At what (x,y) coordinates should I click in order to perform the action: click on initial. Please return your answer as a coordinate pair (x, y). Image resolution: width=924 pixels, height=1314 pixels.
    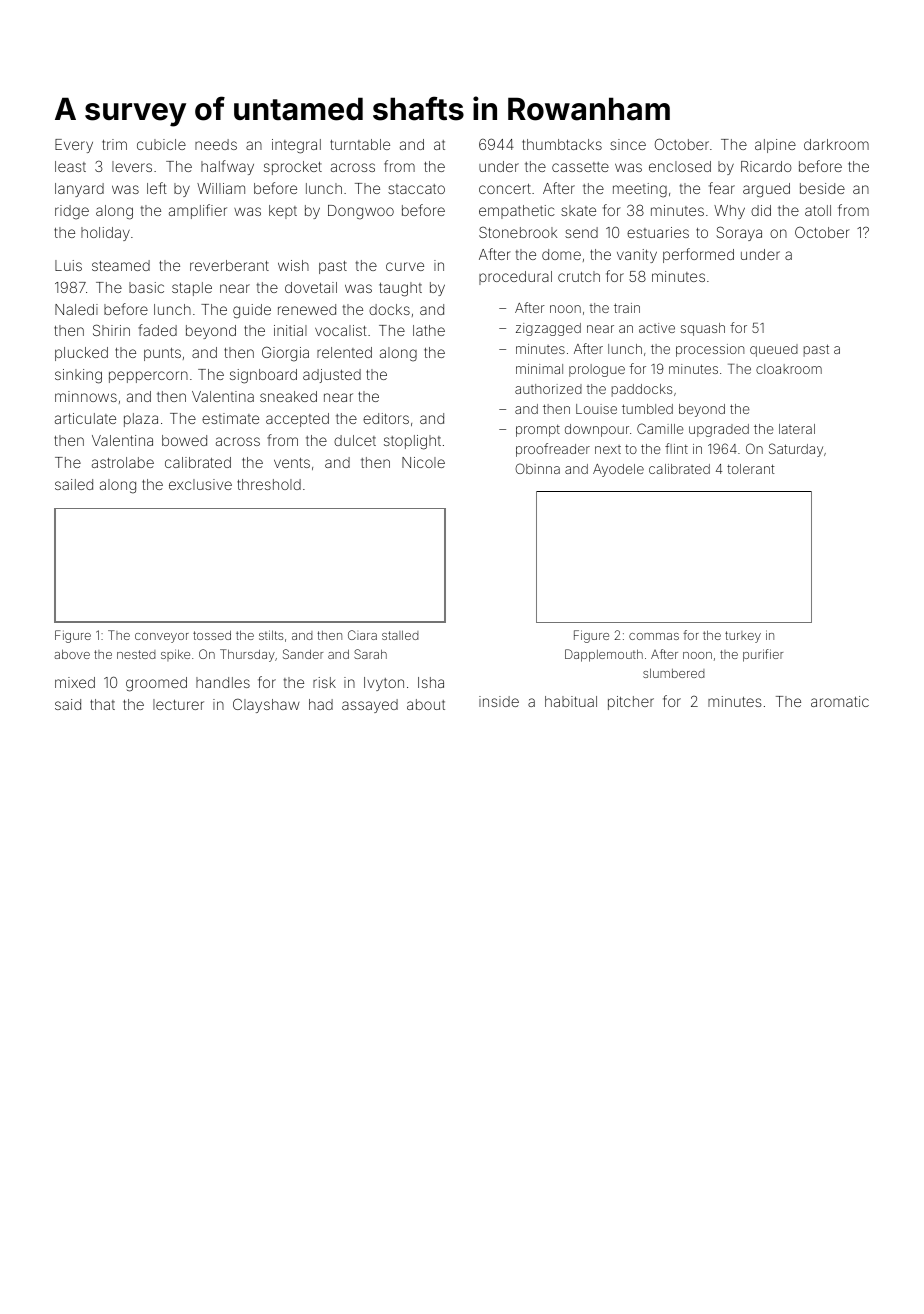
    Looking at the image, I should click on (290, 330).
